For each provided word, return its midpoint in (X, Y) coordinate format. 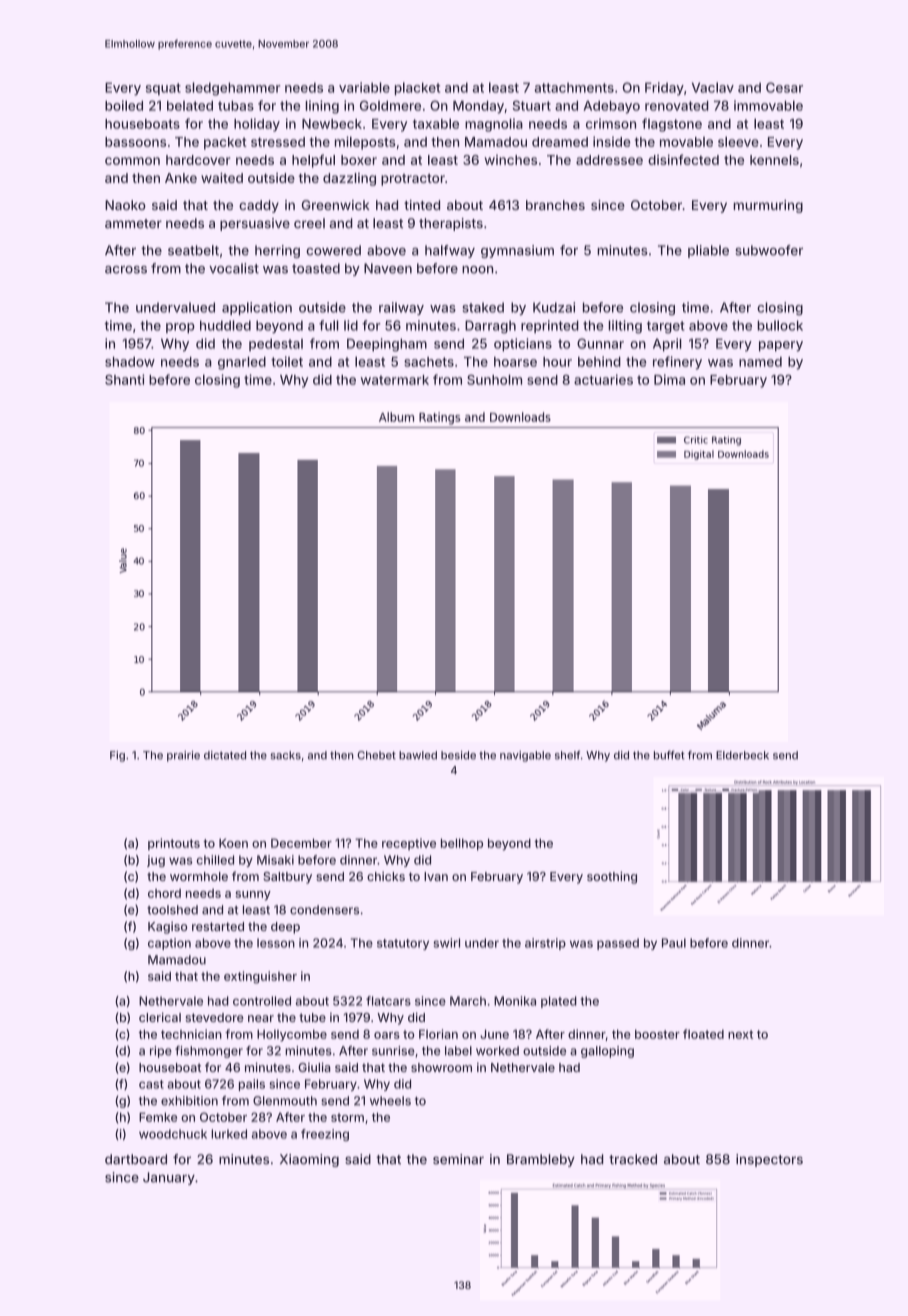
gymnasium (517, 251)
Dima (669, 379)
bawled (418, 755)
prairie (183, 756)
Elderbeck (742, 755)
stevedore (214, 1017)
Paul (674, 943)
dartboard (136, 1159)
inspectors (769, 1160)
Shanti (125, 379)
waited (222, 178)
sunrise (393, 1051)
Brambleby (541, 1160)
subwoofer (769, 250)
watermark (395, 380)
